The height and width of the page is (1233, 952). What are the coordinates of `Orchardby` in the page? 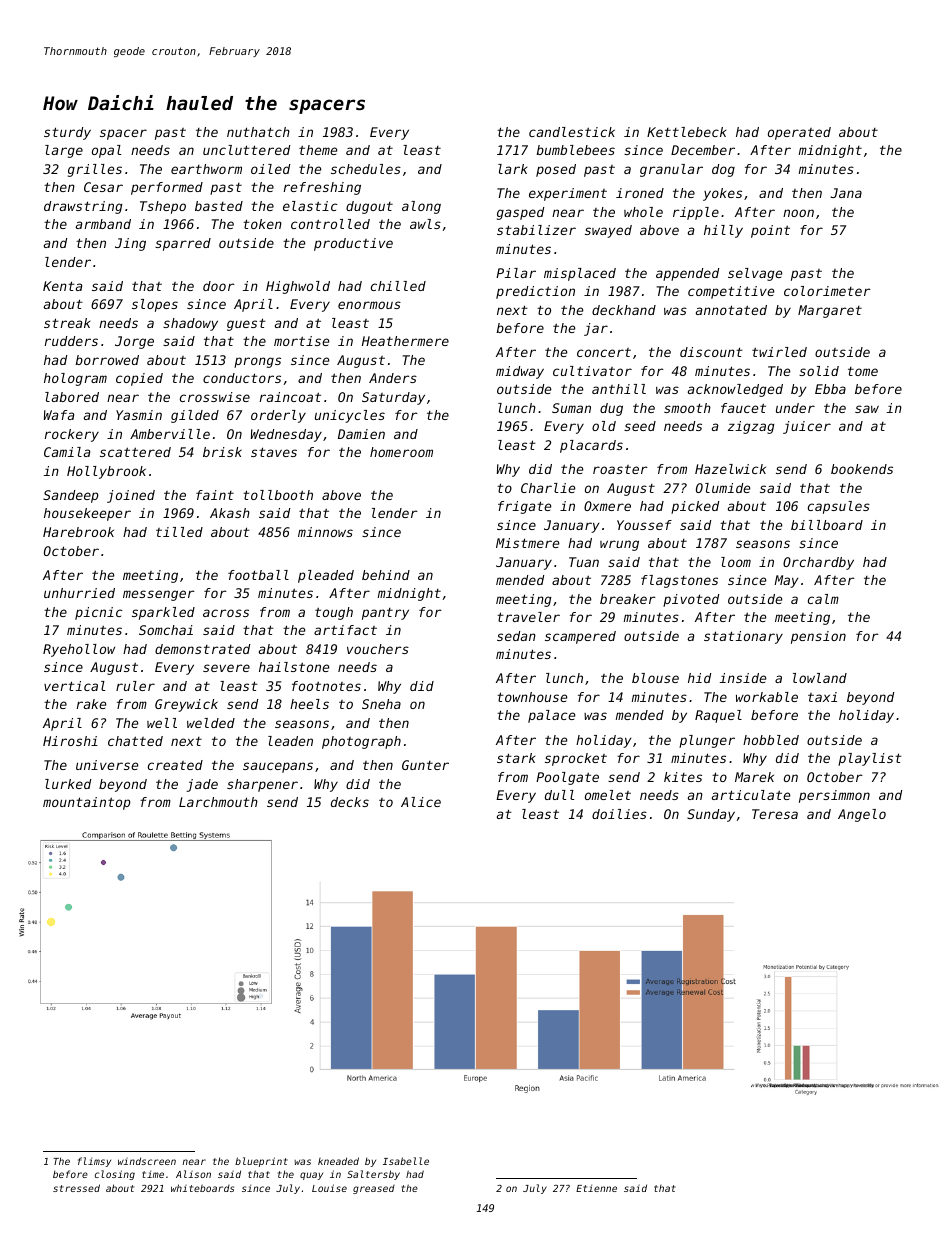 It's located at (818, 563).
